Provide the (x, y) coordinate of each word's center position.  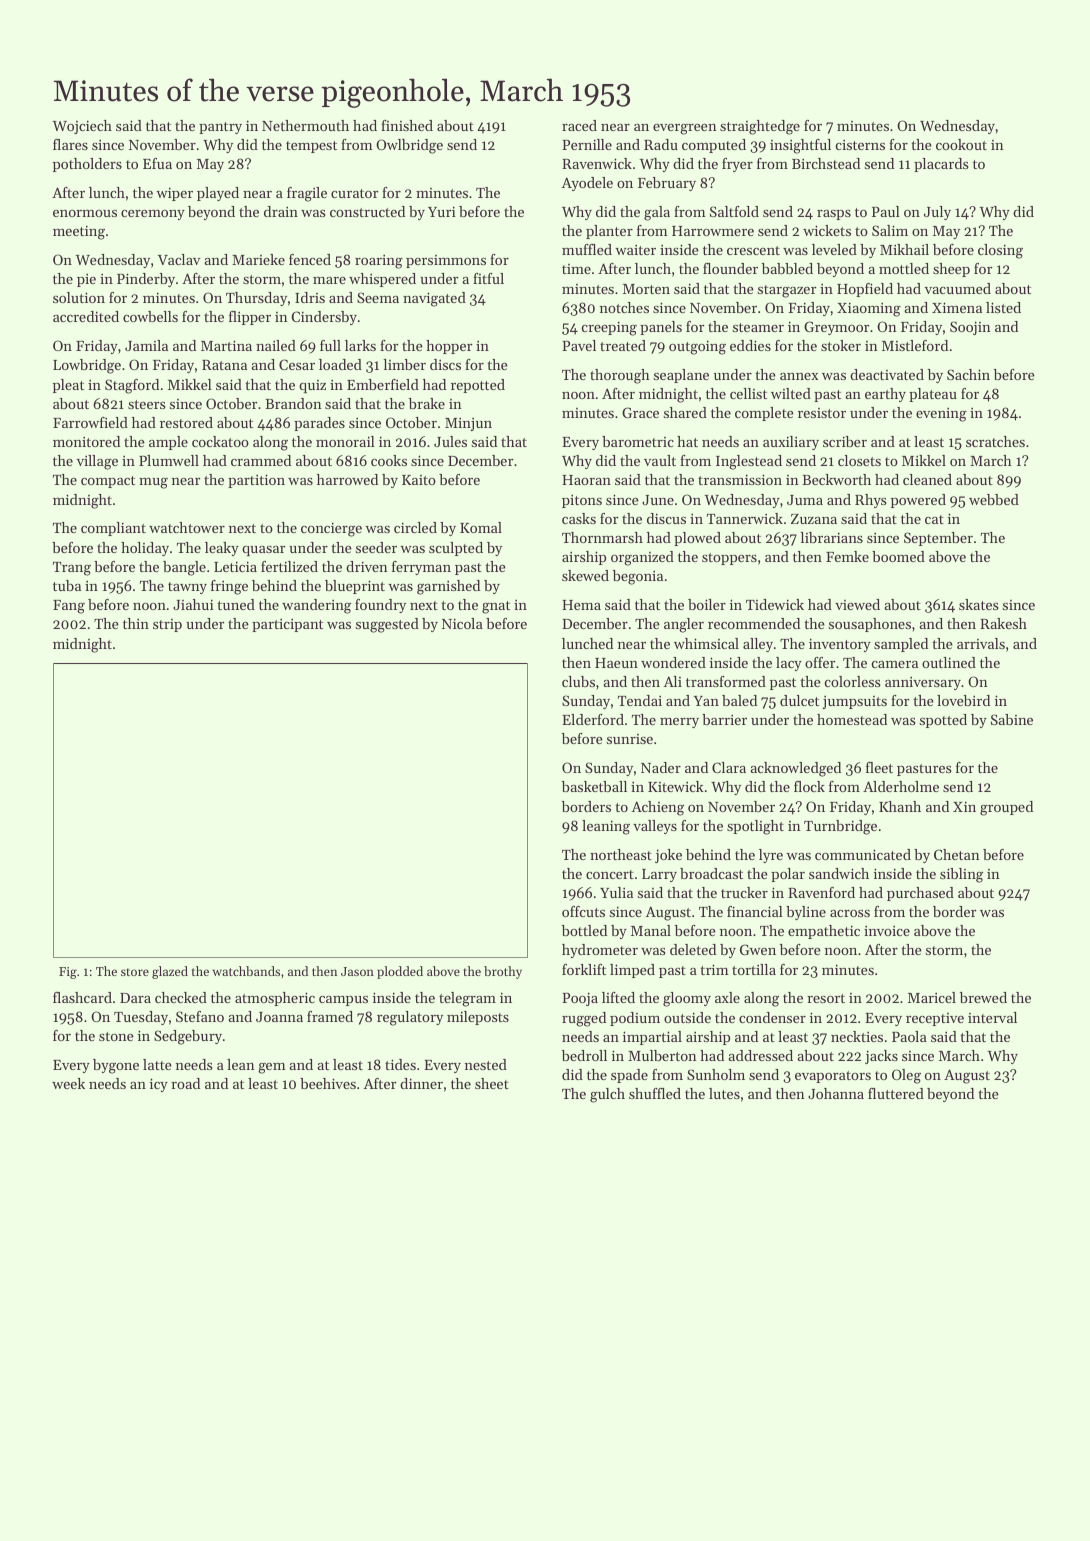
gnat (496, 607)
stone (116, 1036)
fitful (488, 278)
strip (167, 625)
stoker (841, 345)
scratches (995, 441)
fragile (307, 194)
